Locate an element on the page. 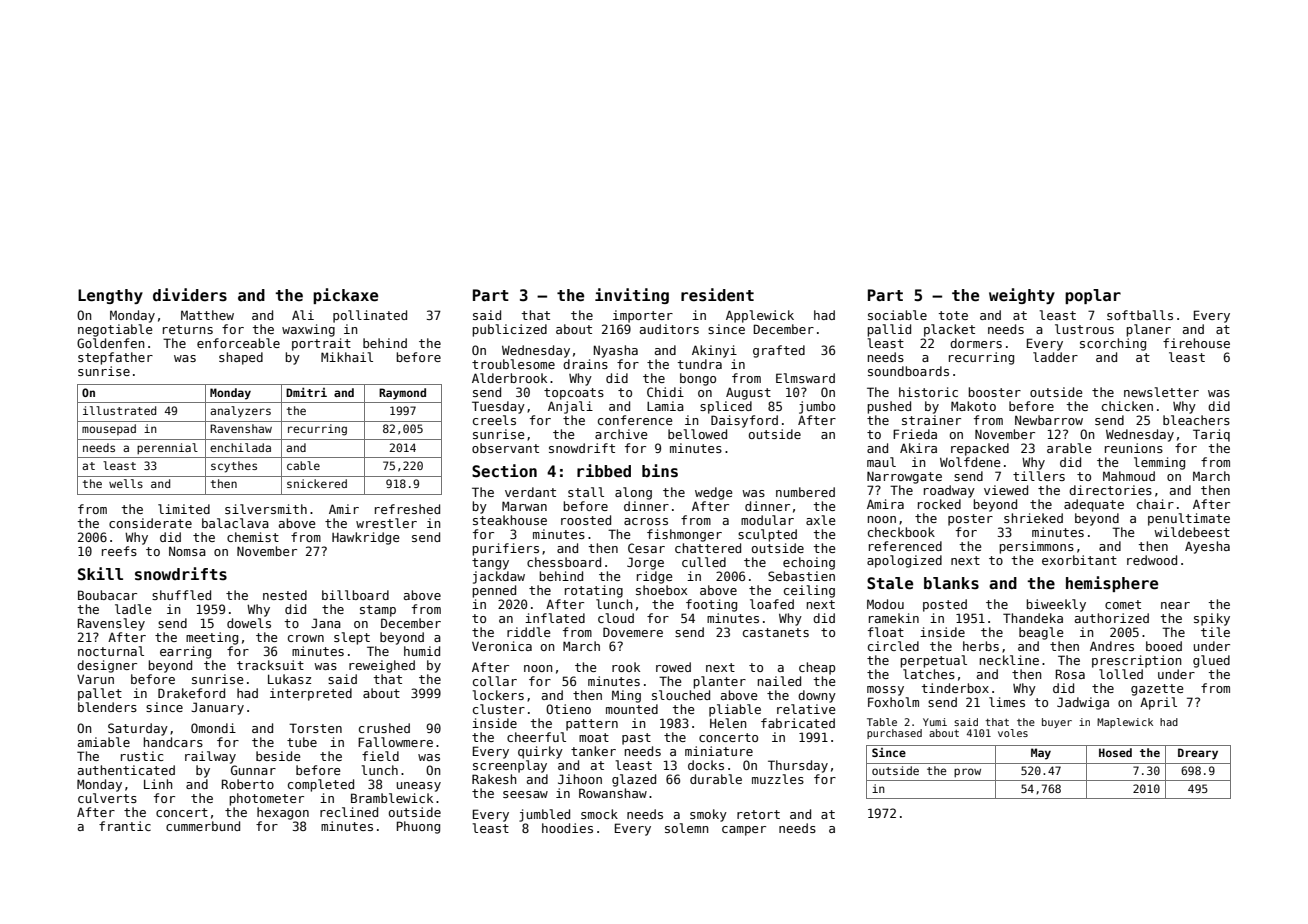 The width and height of the document is (1308, 924). past is located at coordinates (636, 739).
